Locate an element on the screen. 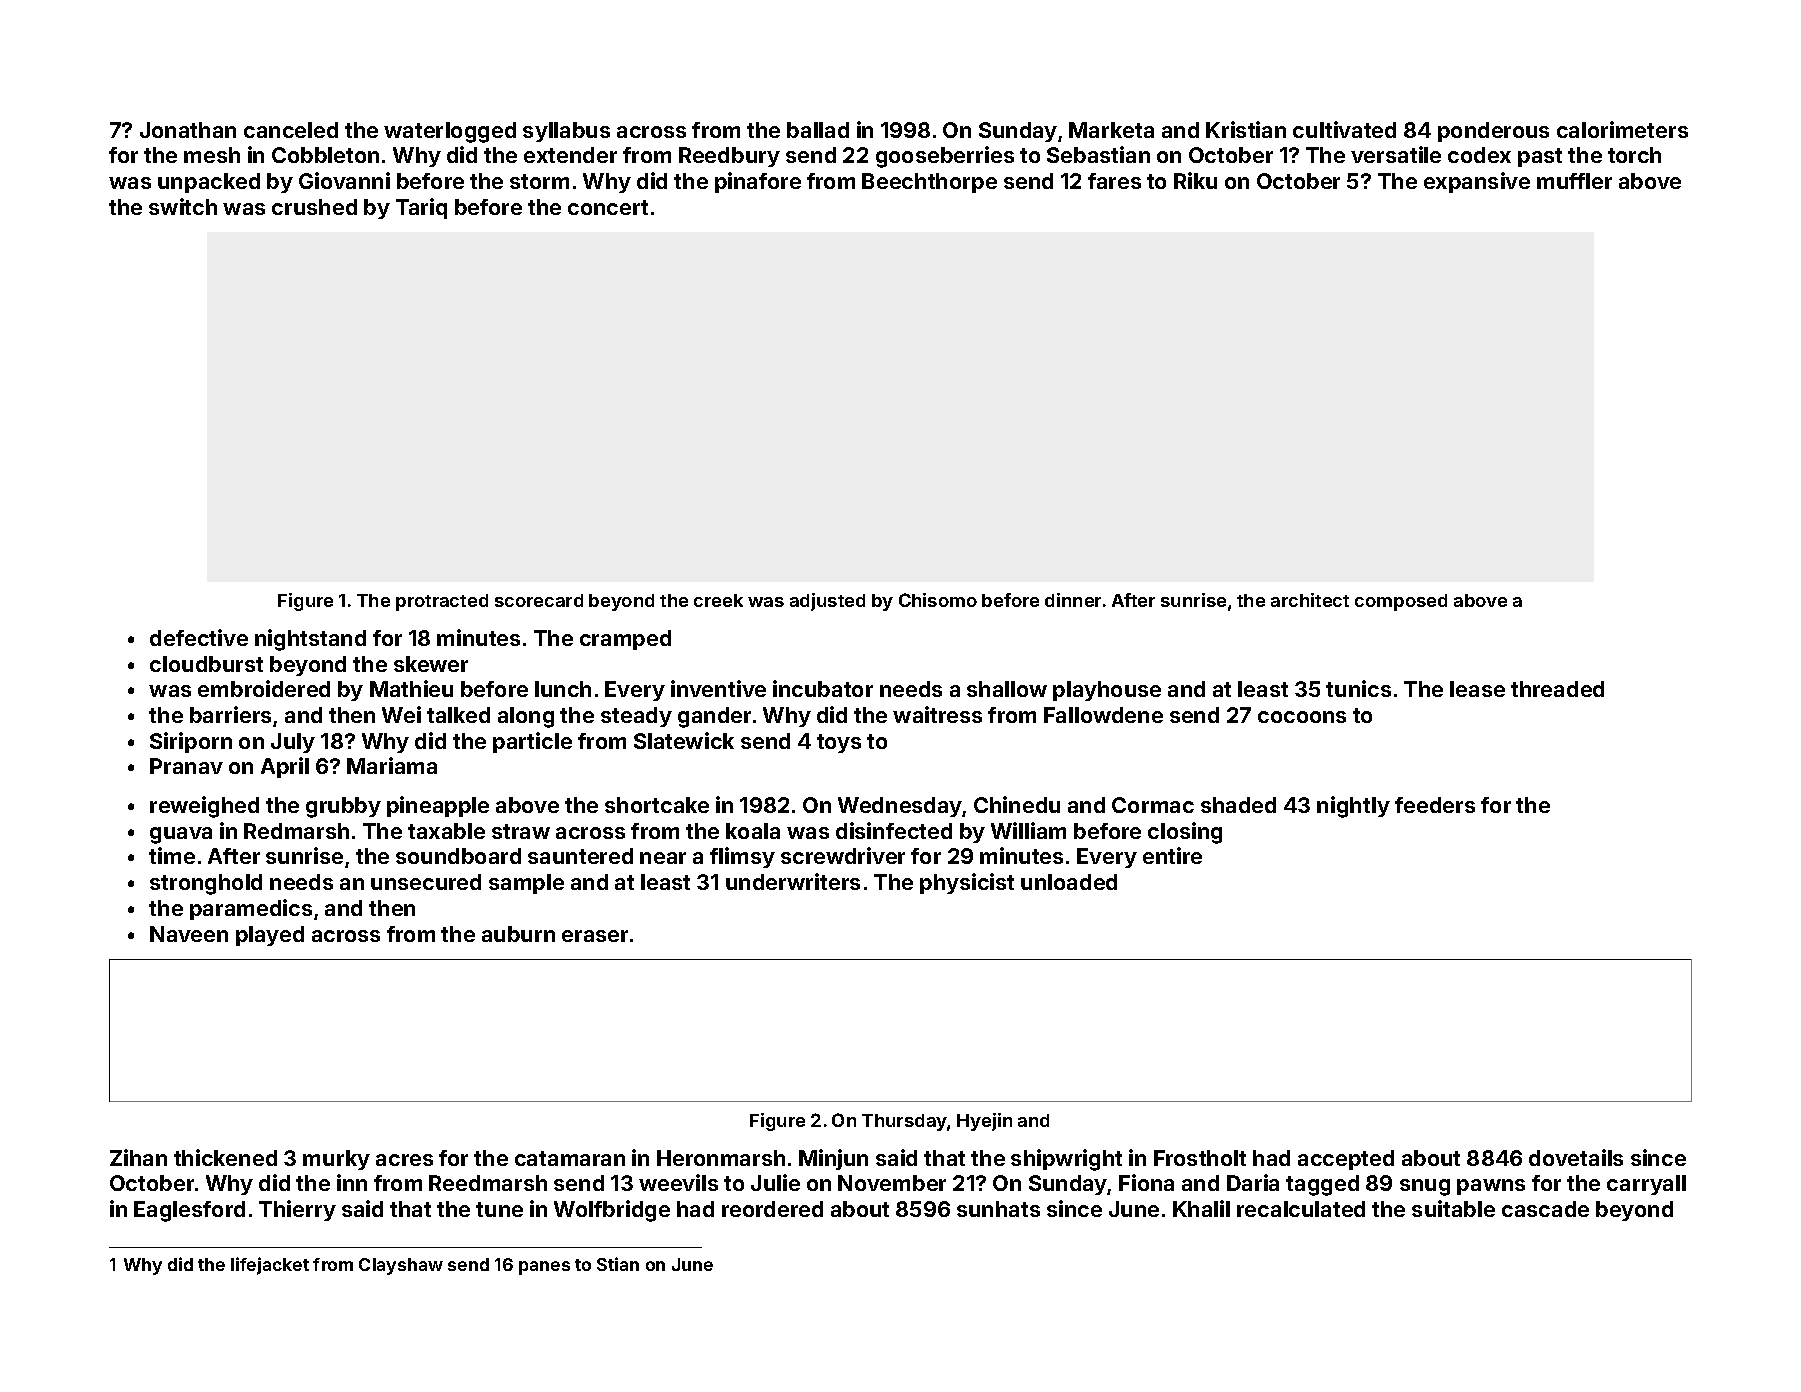  composed is located at coordinates (1401, 602).
